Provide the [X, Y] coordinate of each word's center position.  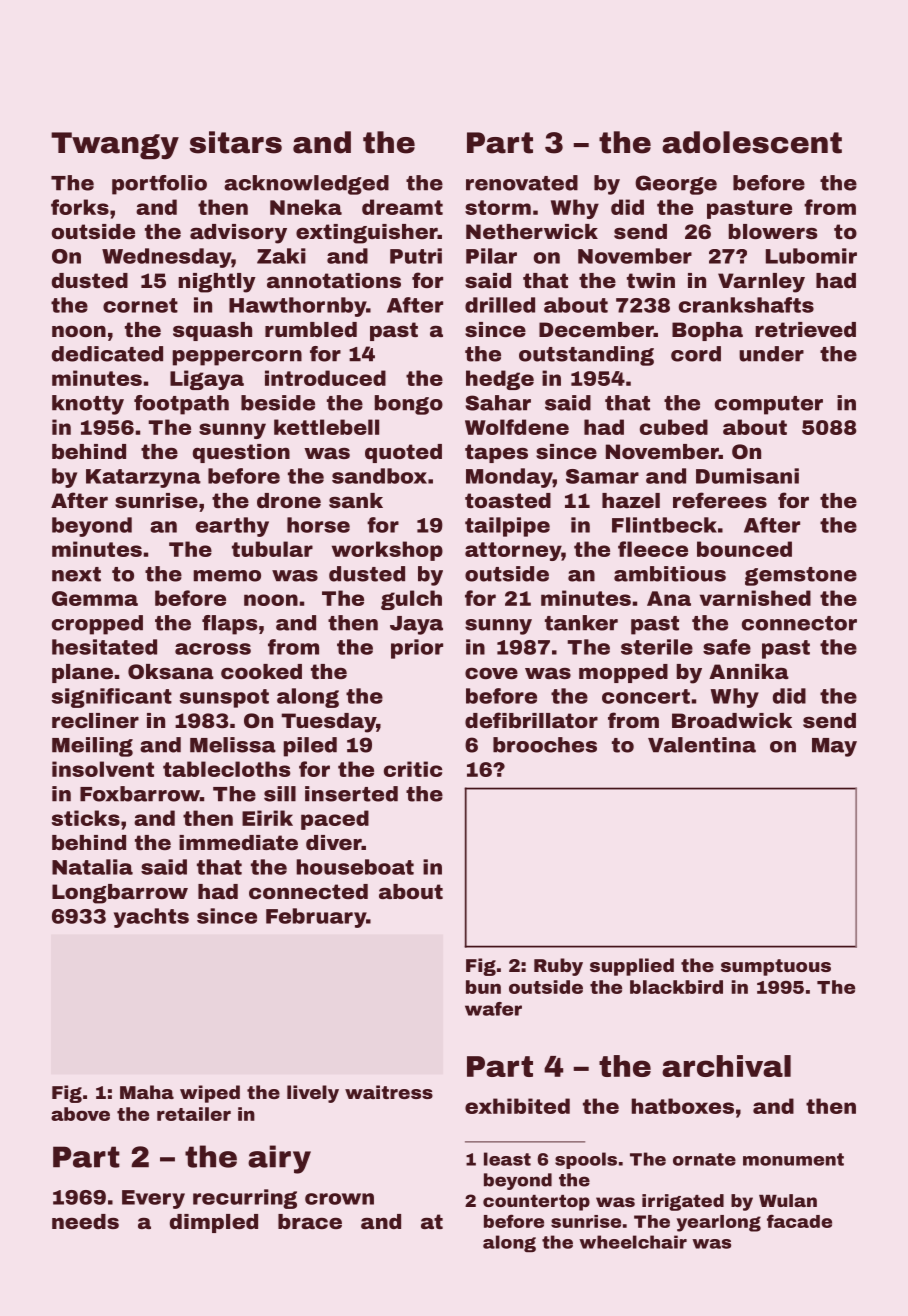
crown [339, 1199]
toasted [508, 500]
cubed [674, 427]
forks [80, 207]
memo [227, 576]
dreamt [402, 207]
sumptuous [776, 967]
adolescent [752, 142]
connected [308, 891]
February [316, 918]
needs [85, 1221]
